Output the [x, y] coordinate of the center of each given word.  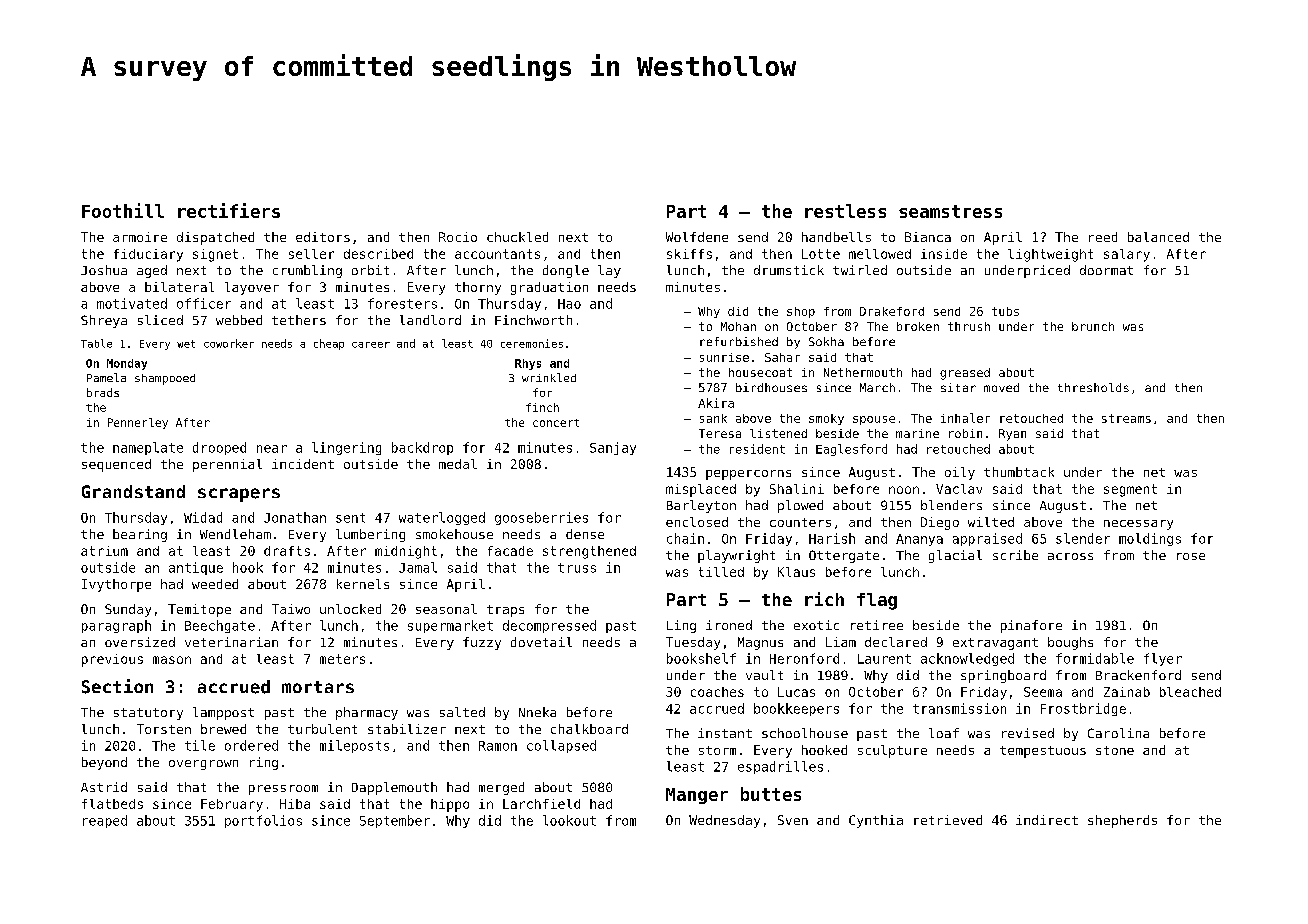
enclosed [697, 522]
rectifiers [229, 210]
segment [1130, 490]
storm [717, 750]
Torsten [164, 729]
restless [845, 211]
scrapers [239, 495]
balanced [1158, 237]
